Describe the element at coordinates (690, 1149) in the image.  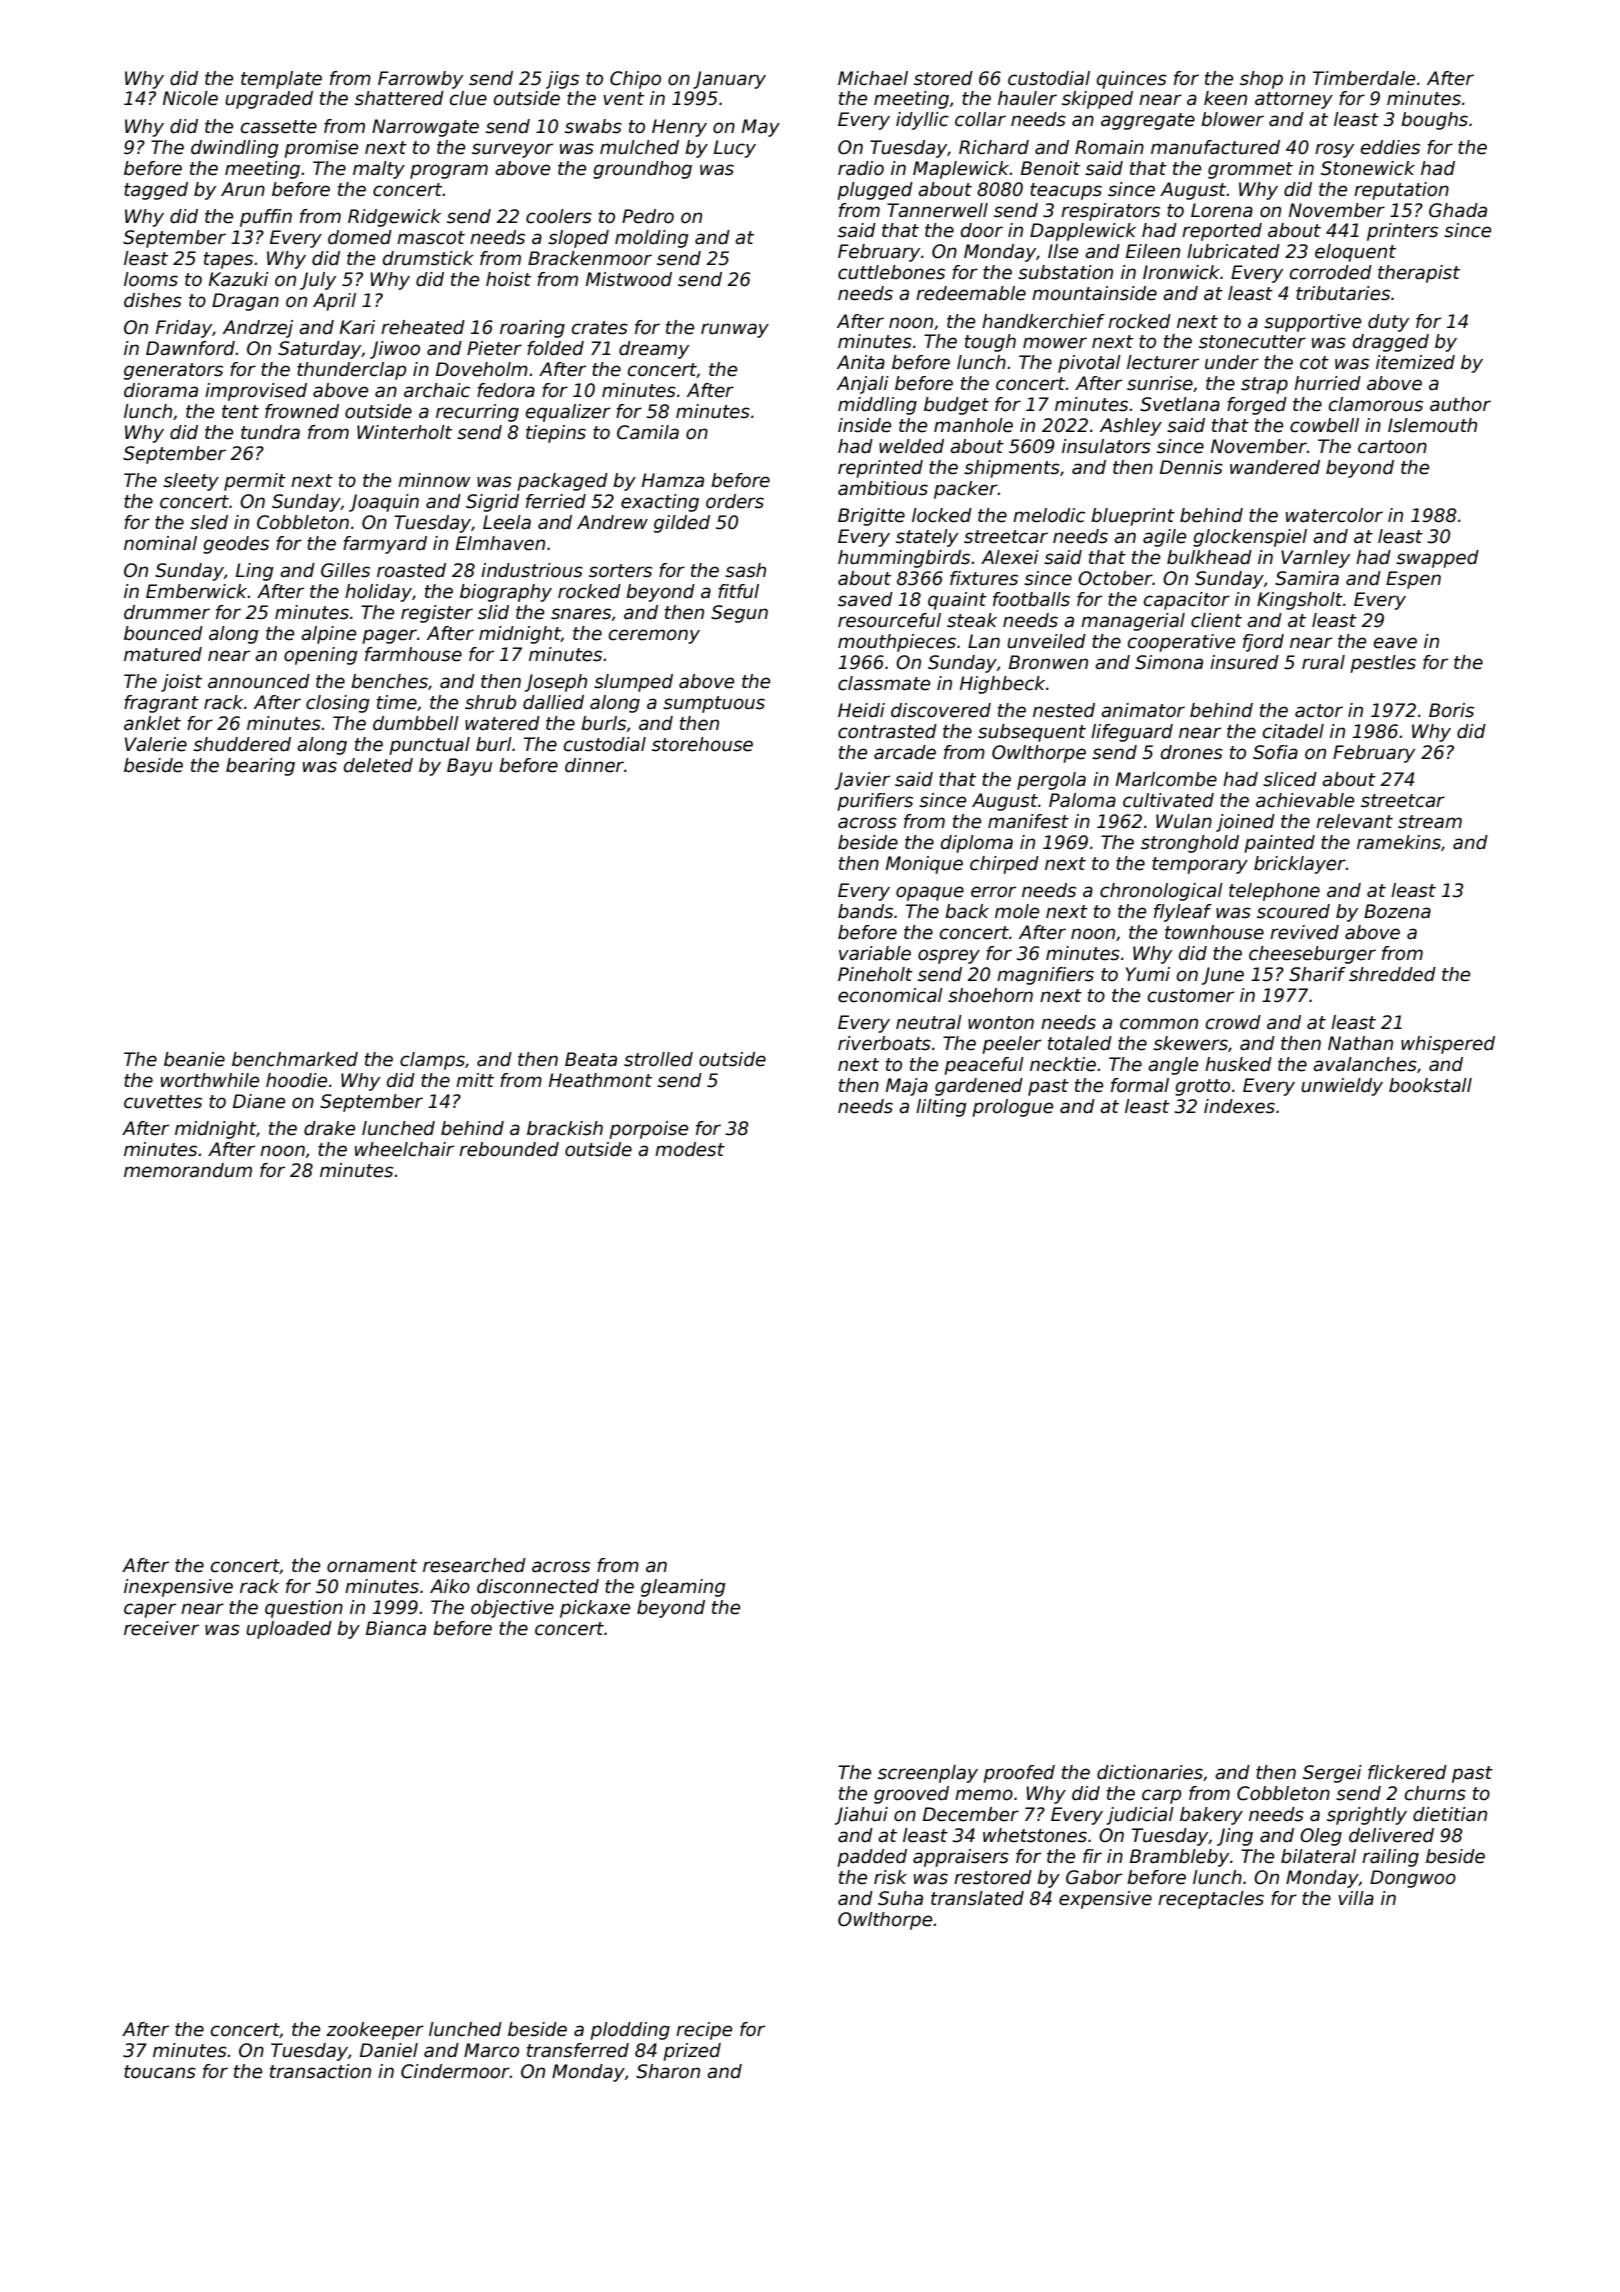
I see `modest` at that location.
